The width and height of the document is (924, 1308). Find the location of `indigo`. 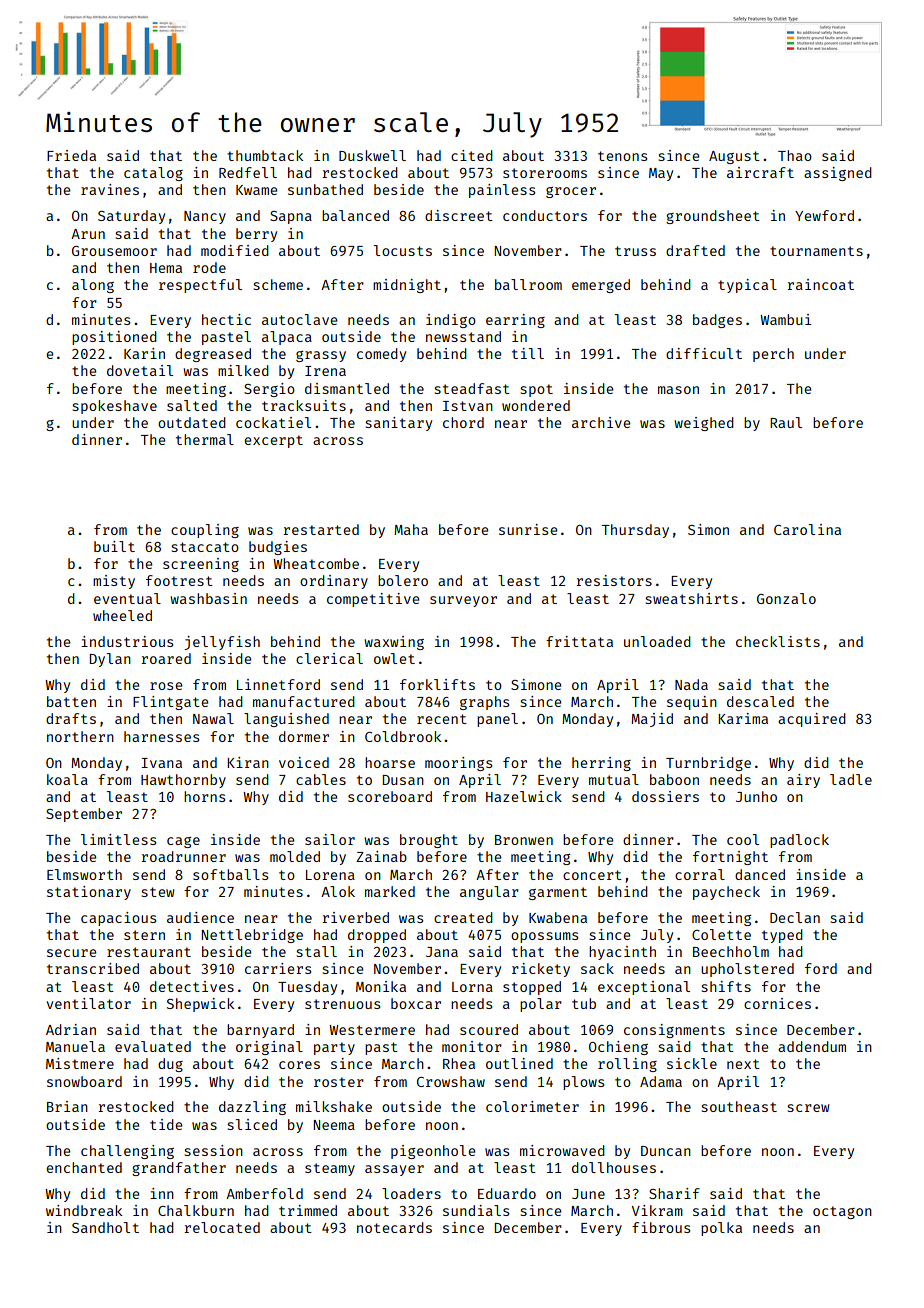

indigo is located at coordinates (451, 321).
